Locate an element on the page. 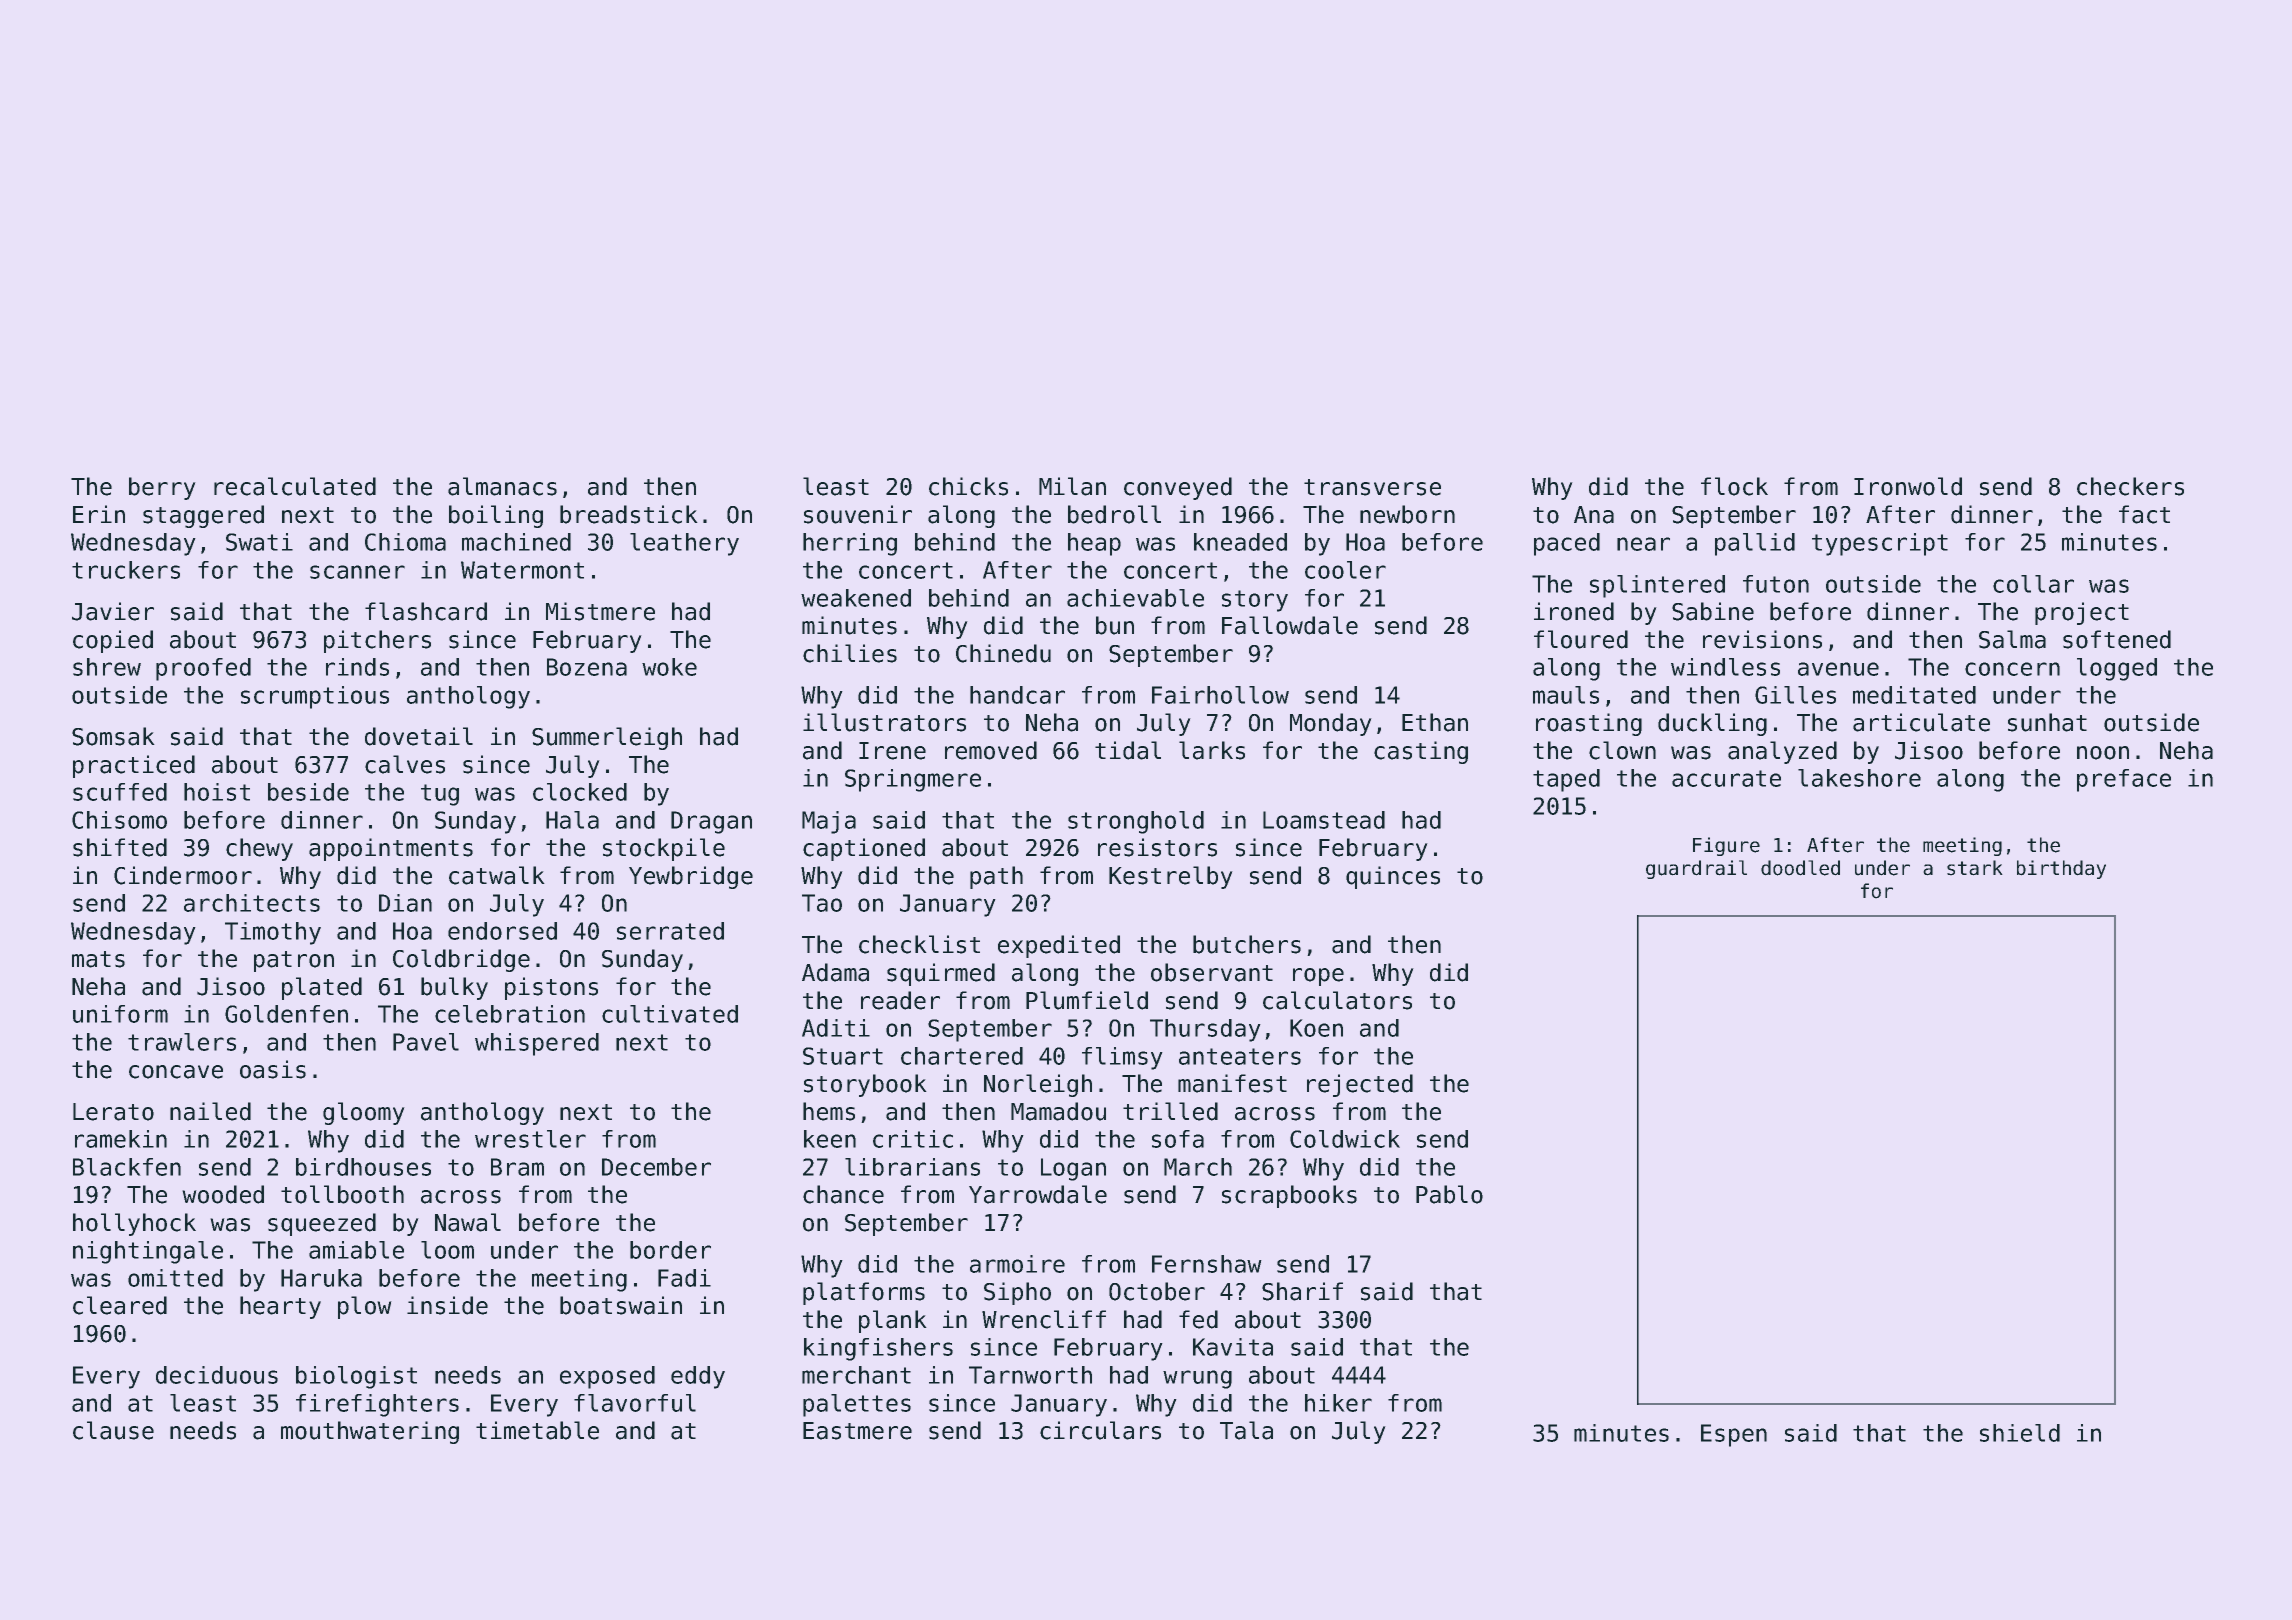 Image resolution: width=2292 pixels, height=1620 pixels. Sabine is located at coordinates (1713, 611).
